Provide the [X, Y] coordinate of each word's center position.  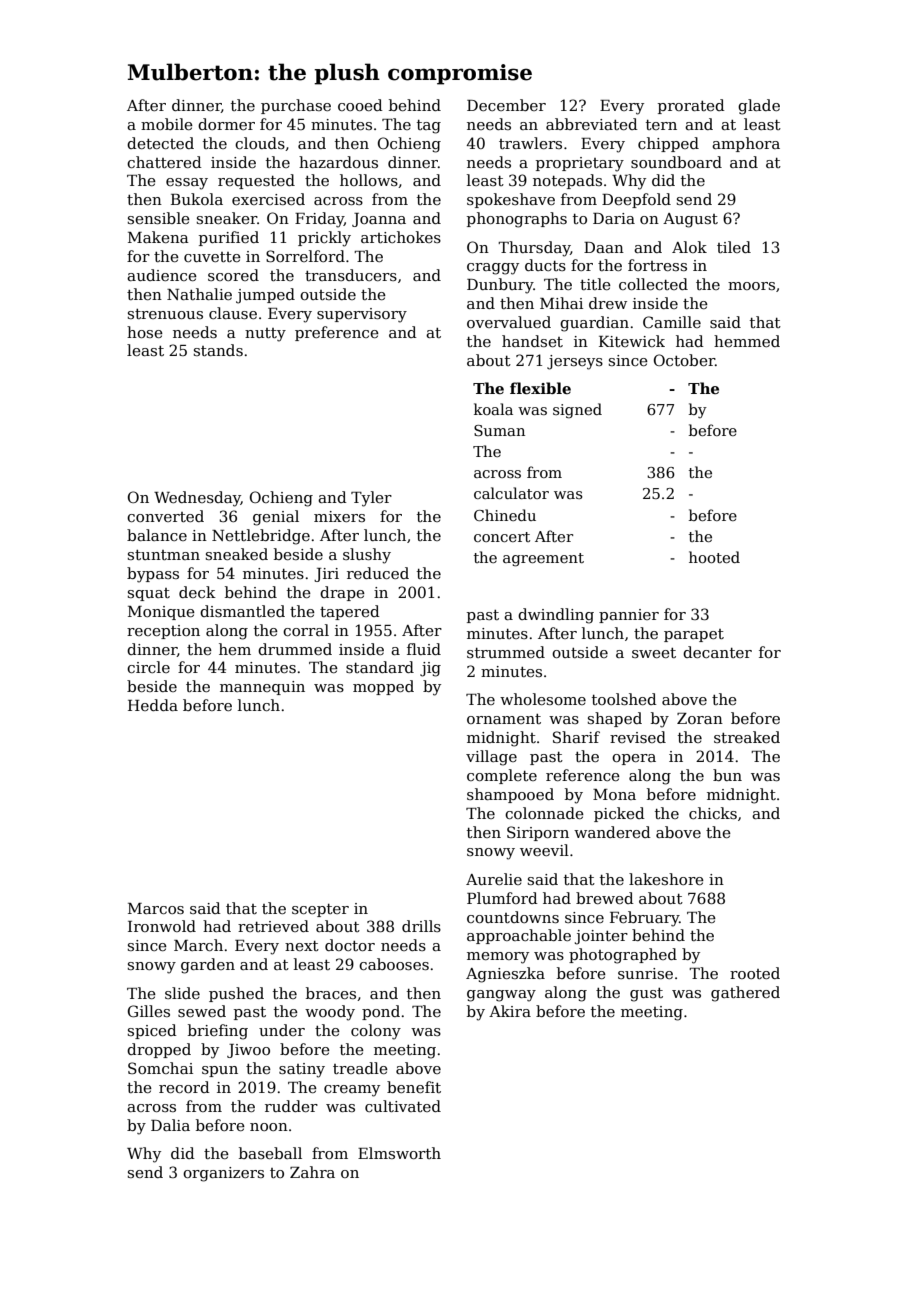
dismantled [242, 611]
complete [502, 776]
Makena [158, 237]
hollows [369, 180]
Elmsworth [399, 1153]
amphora [746, 144]
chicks [713, 813]
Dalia [170, 1125]
